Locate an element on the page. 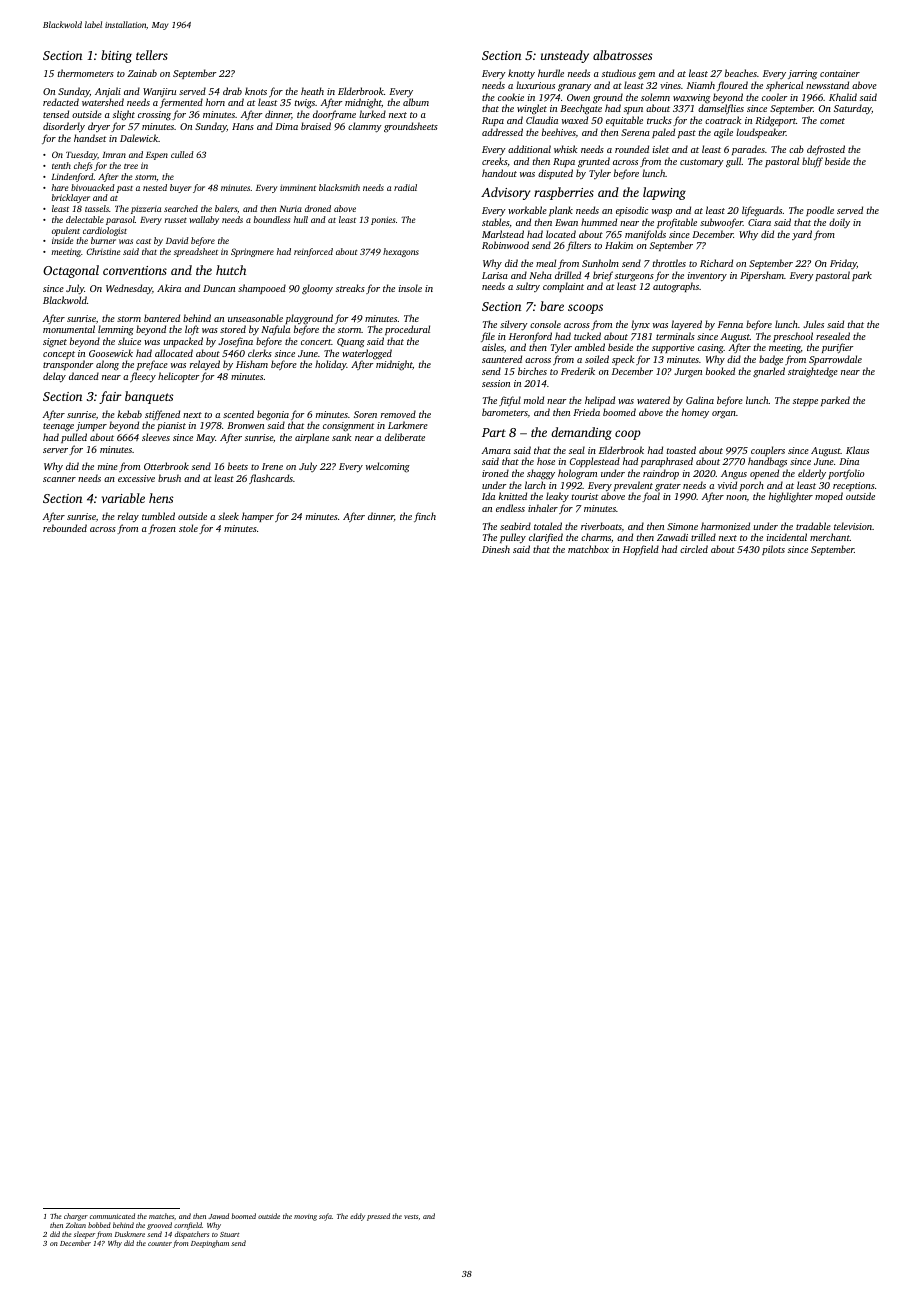  Dinesh is located at coordinates (496, 549).
